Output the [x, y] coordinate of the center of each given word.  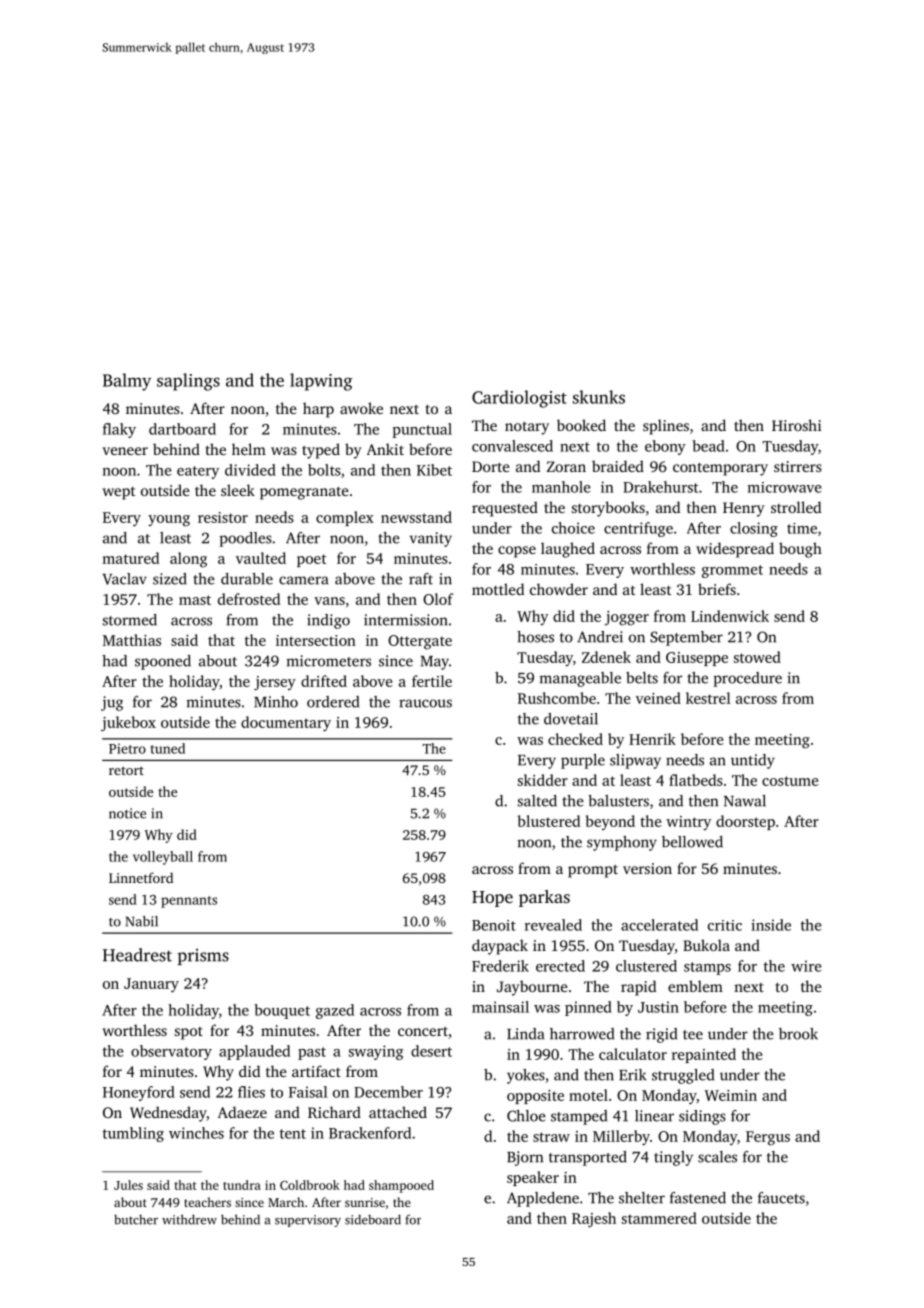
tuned [168, 748]
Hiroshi [797, 425]
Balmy [127, 382]
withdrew [189, 1219]
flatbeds [696, 780]
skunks [599, 397]
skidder [543, 780]
